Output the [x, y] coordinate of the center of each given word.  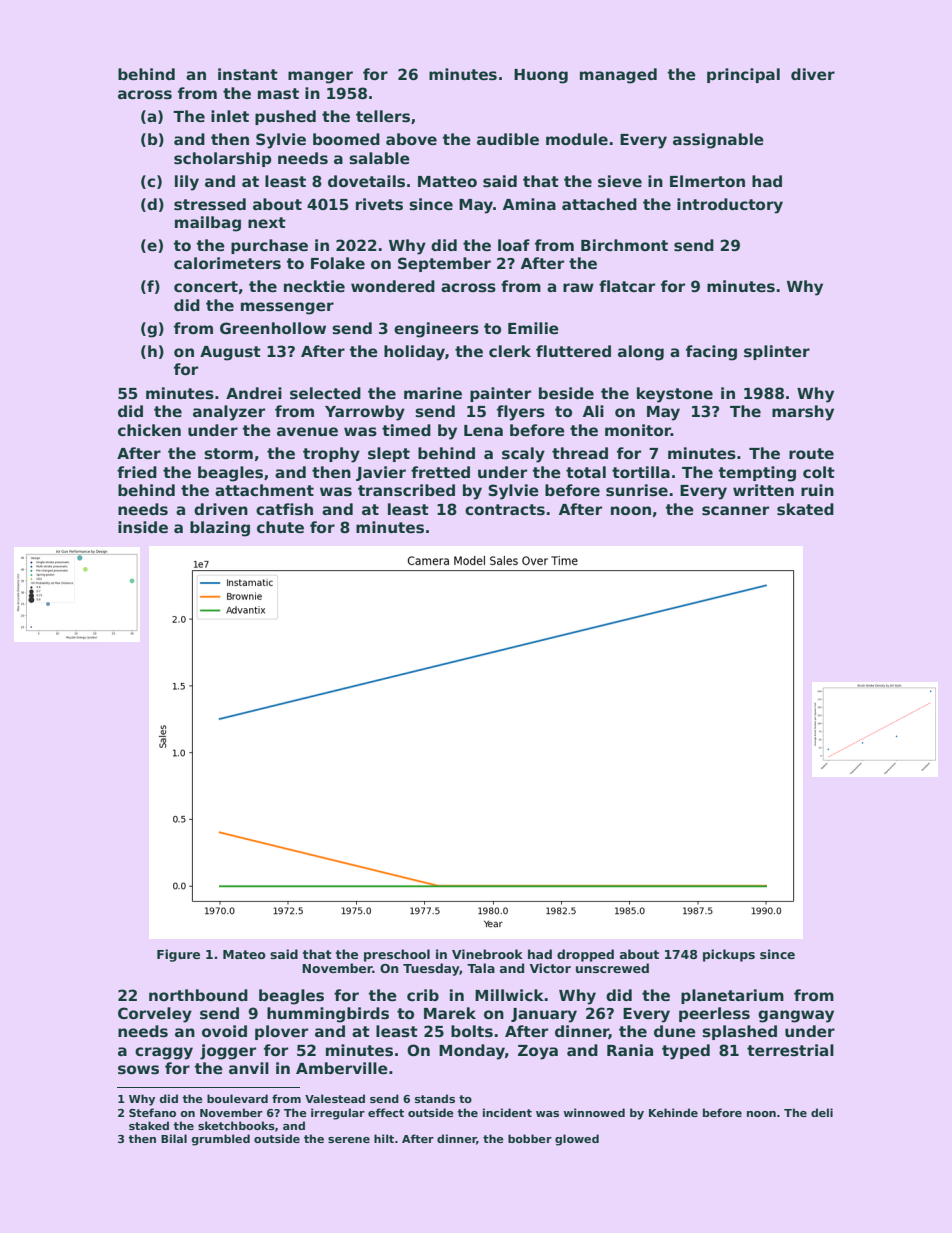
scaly [523, 455]
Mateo [244, 954]
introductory [730, 206]
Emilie [533, 328]
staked [149, 1125]
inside [143, 527]
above [411, 139]
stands [435, 1098]
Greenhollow [273, 328]
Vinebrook [487, 954]
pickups [729, 955]
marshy [803, 413]
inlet [230, 116]
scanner [735, 511]
